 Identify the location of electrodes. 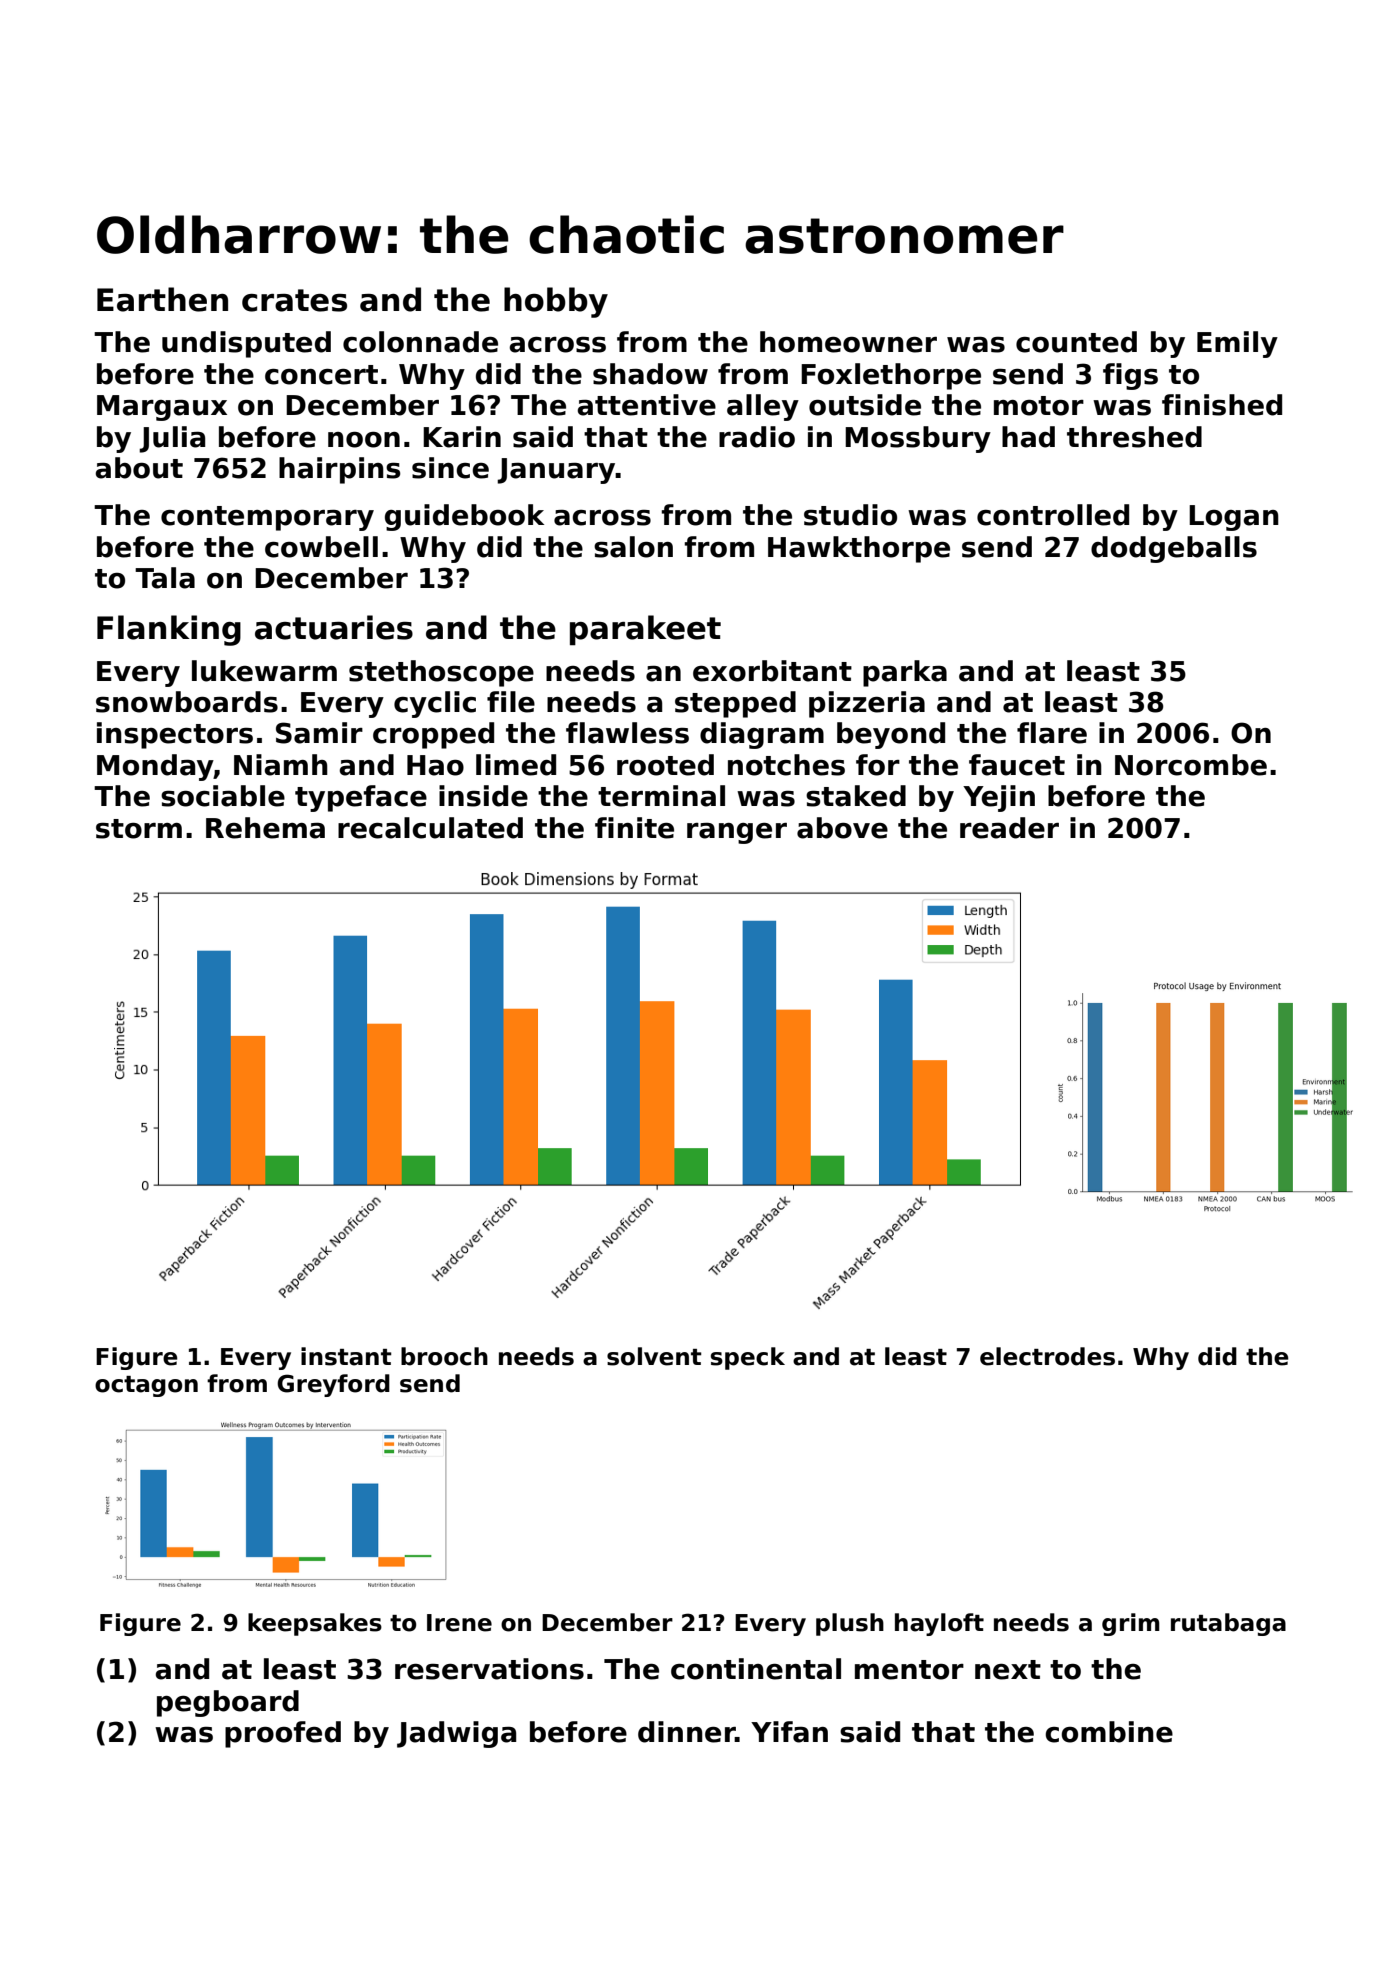
(1047, 1356).
